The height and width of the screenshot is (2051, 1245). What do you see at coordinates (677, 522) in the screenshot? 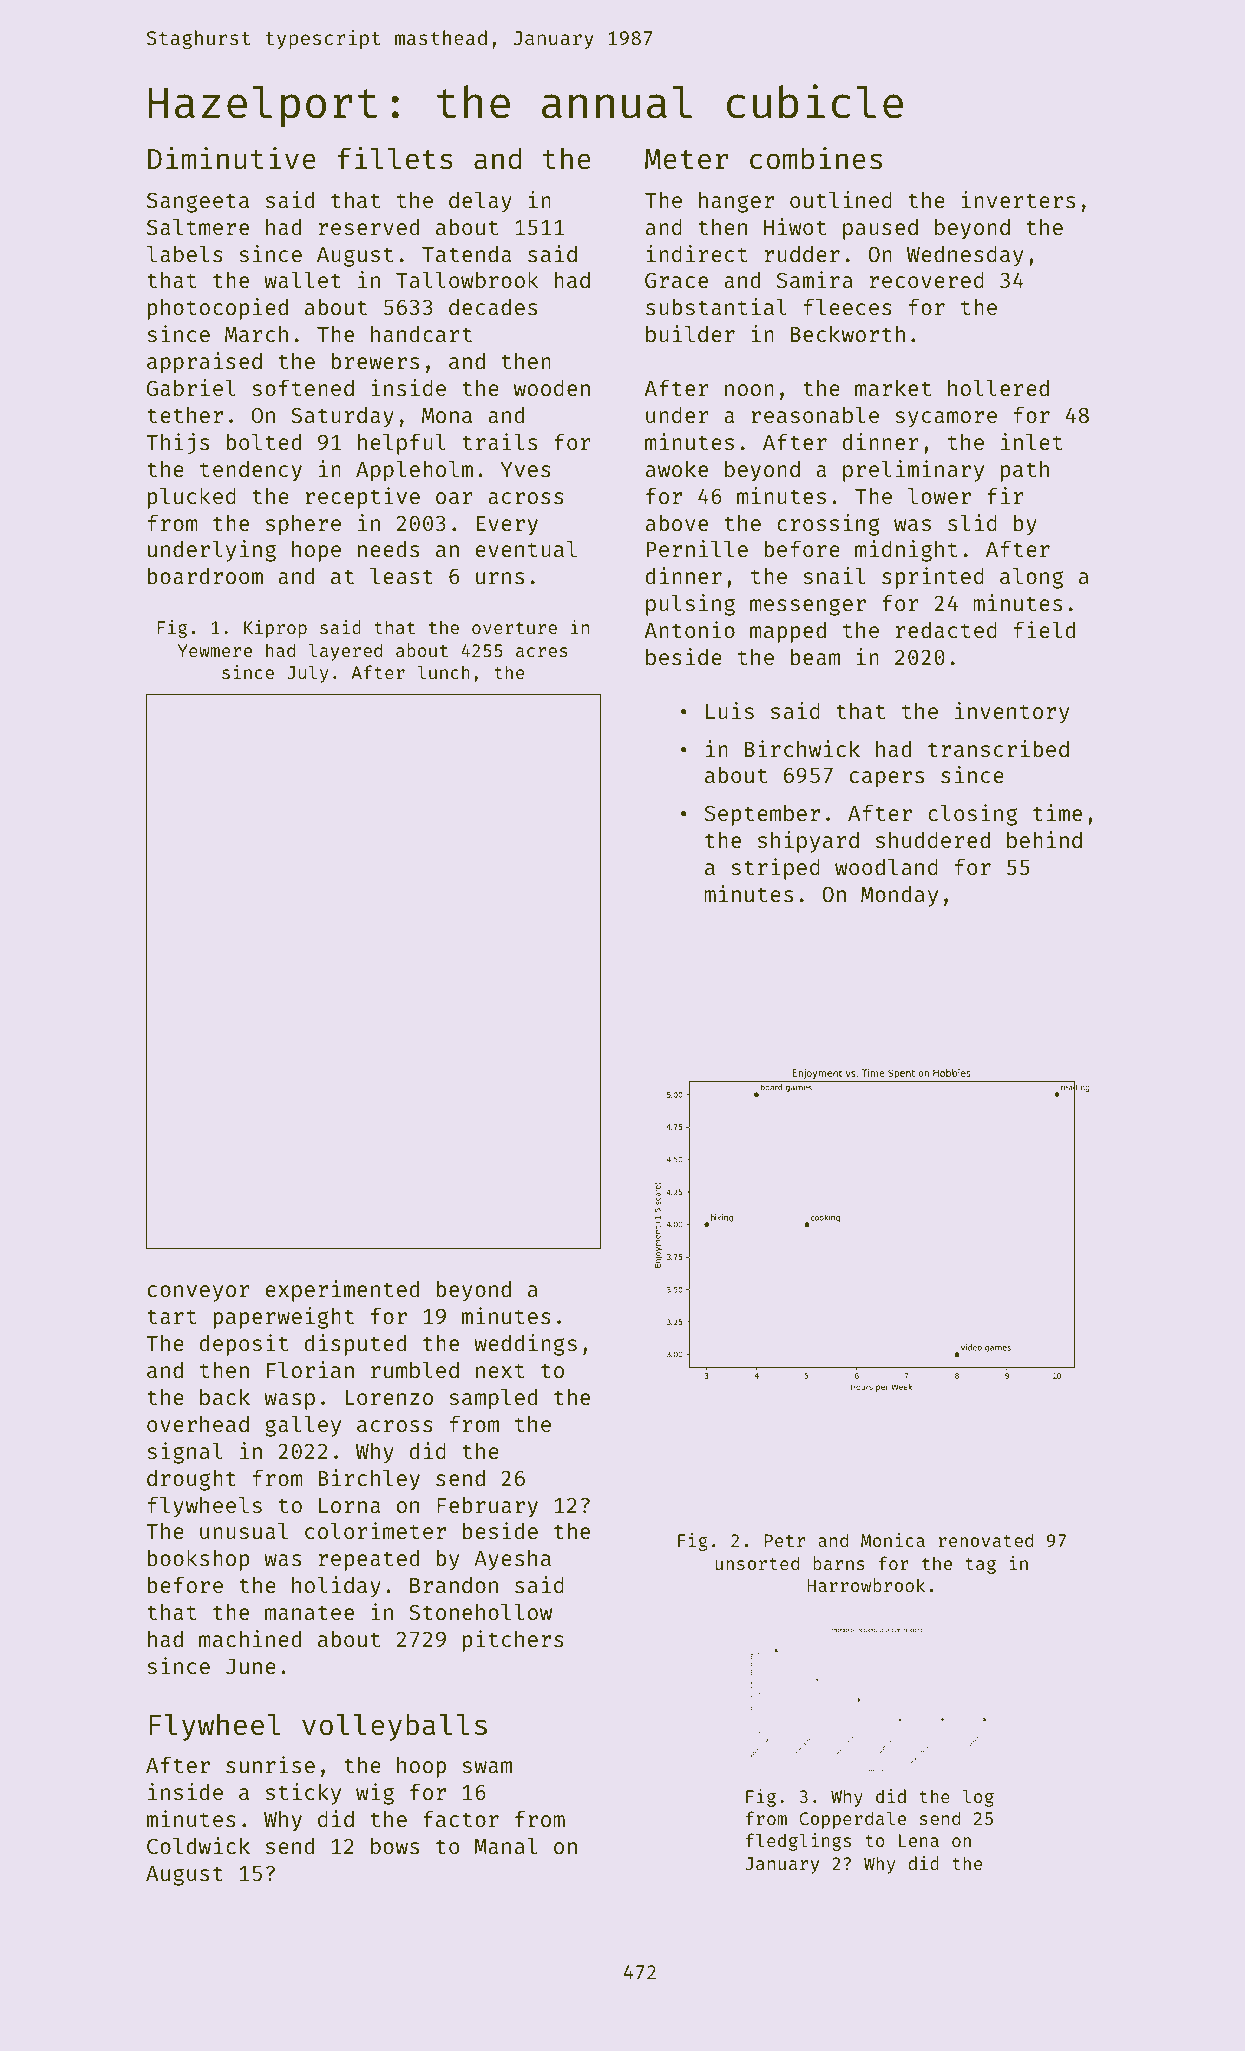
I see `above` at bounding box center [677, 522].
